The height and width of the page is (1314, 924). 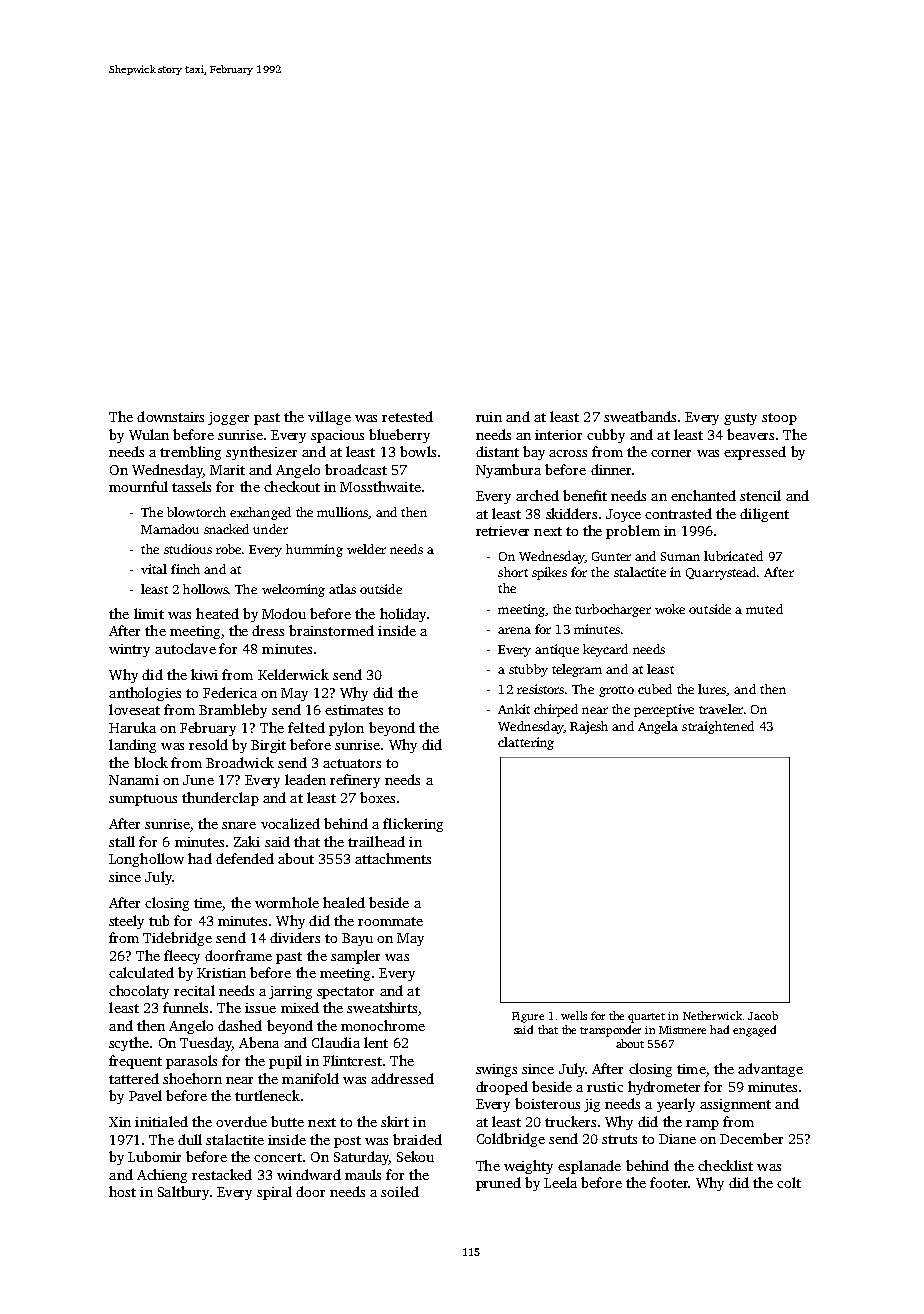 I want to click on host, so click(x=122, y=1191).
